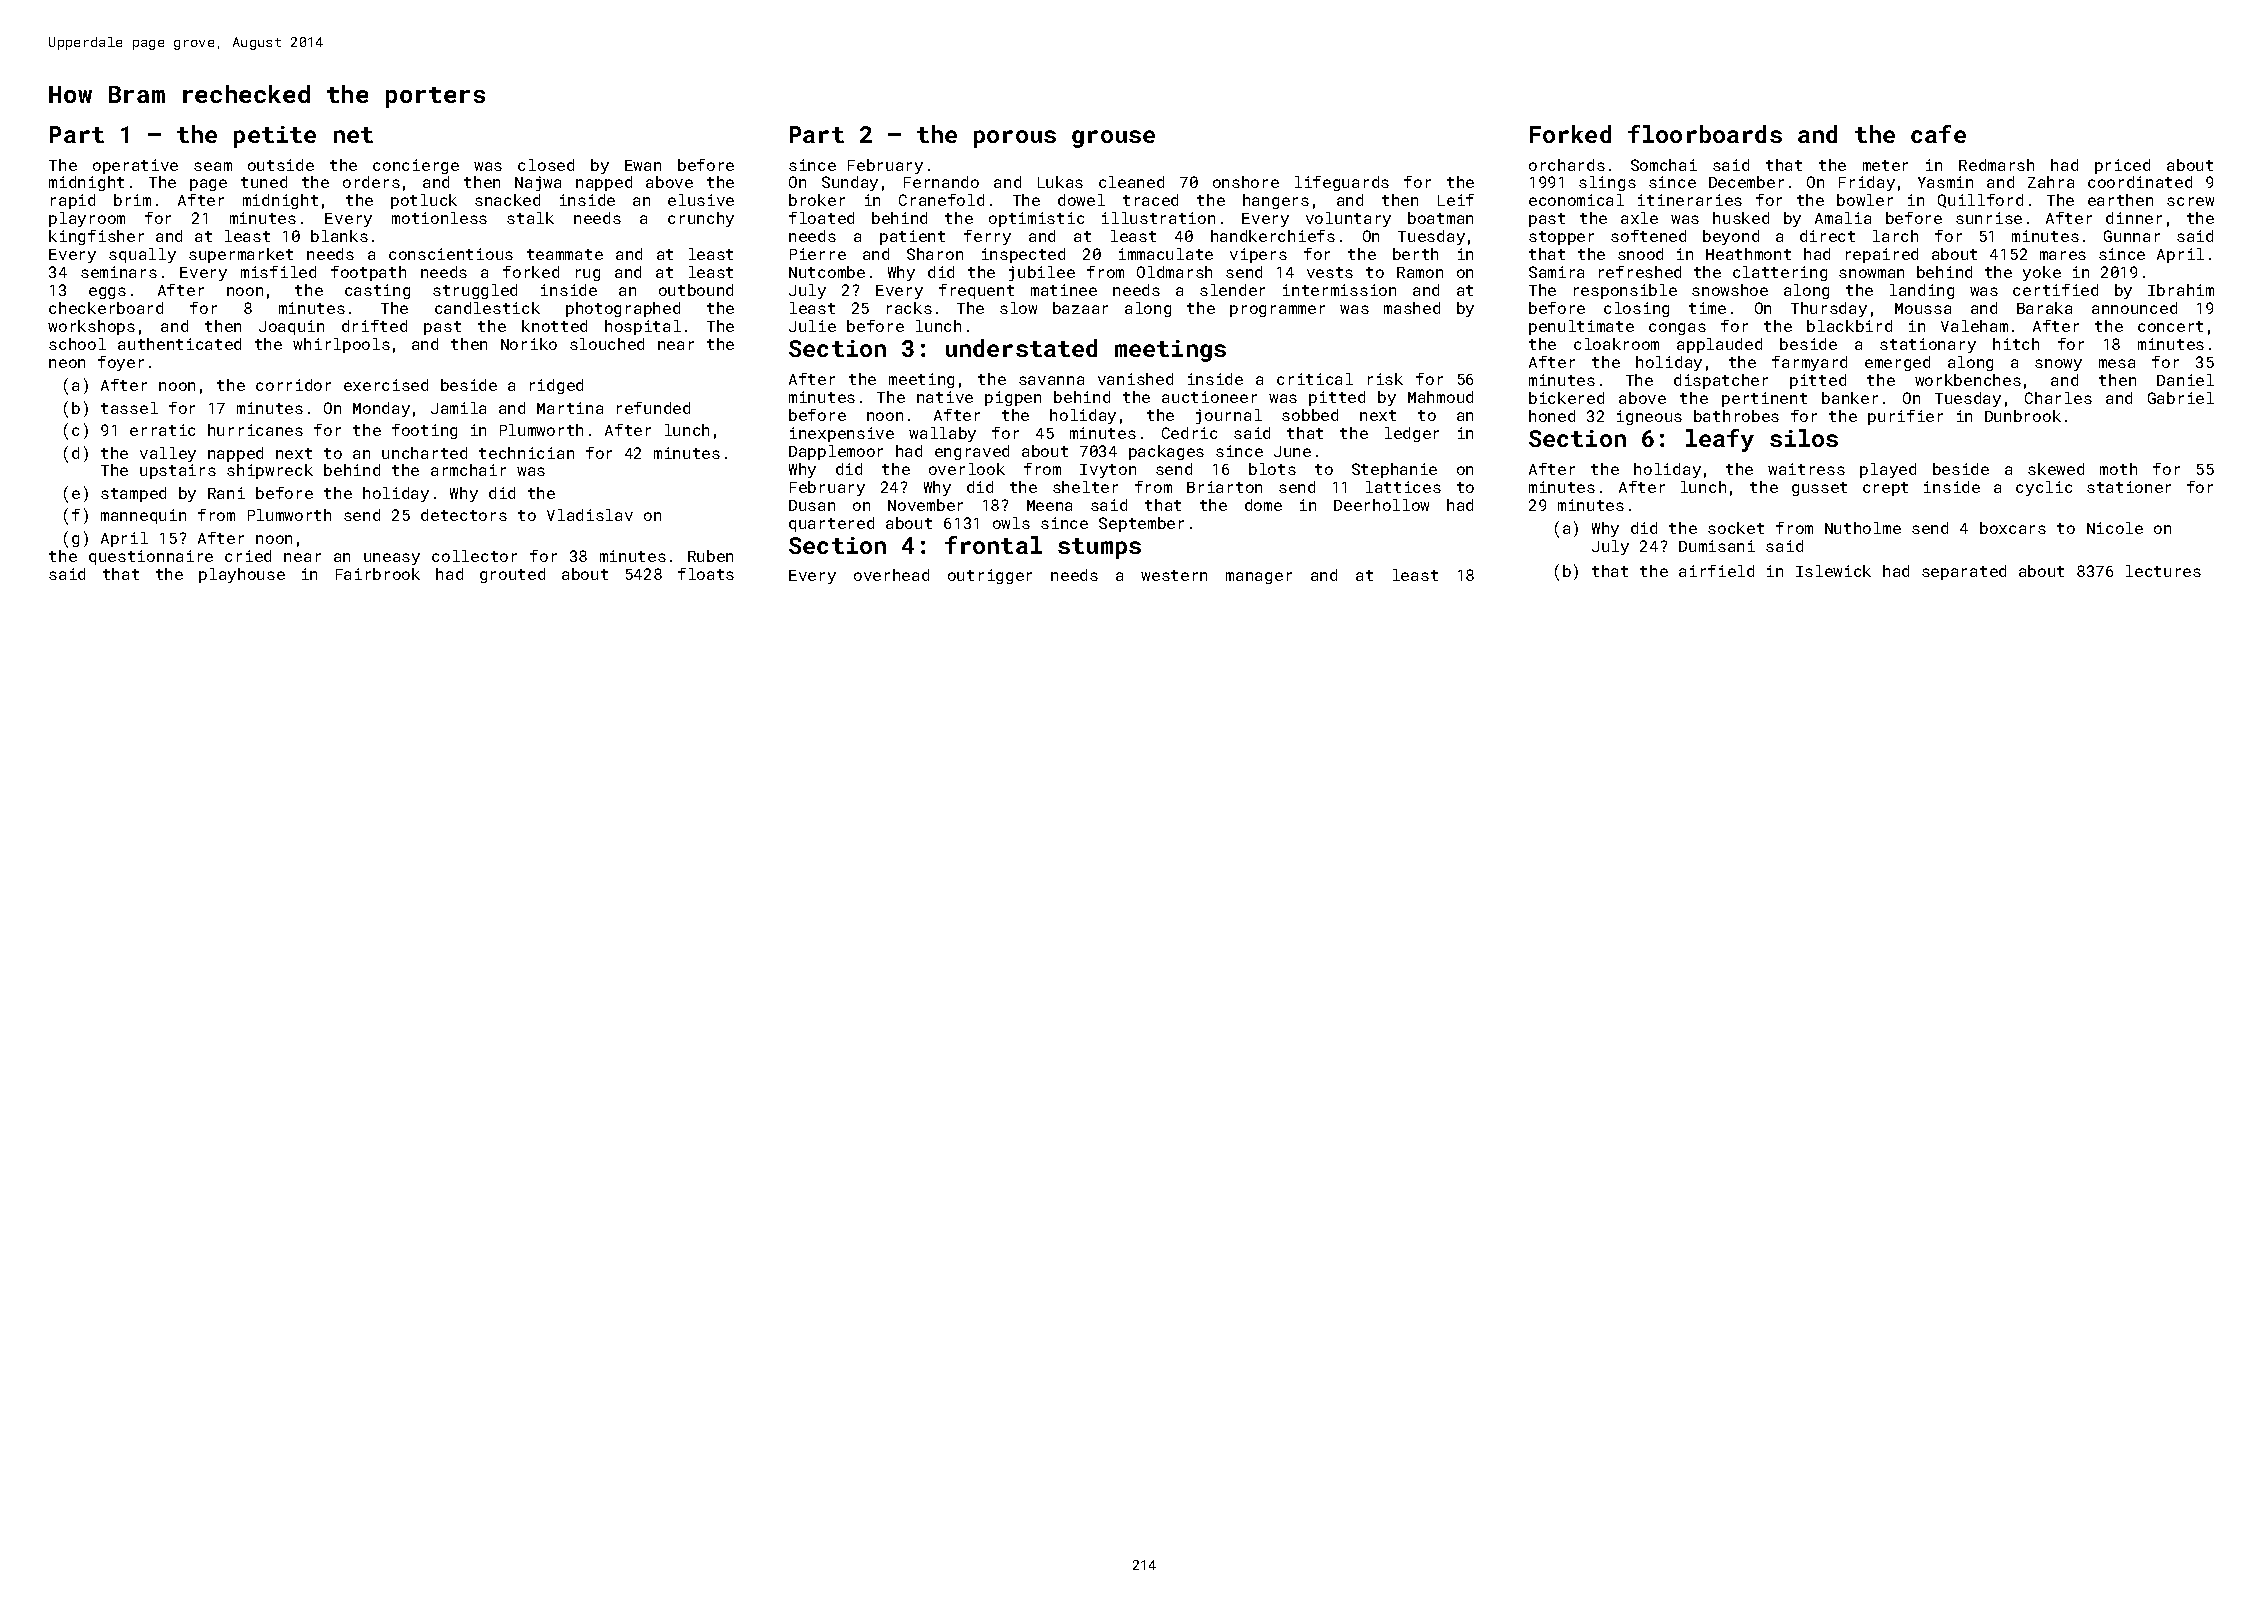 This image has width=2264, height=1601. I want to click on hurricanes, so click(255, 430).
